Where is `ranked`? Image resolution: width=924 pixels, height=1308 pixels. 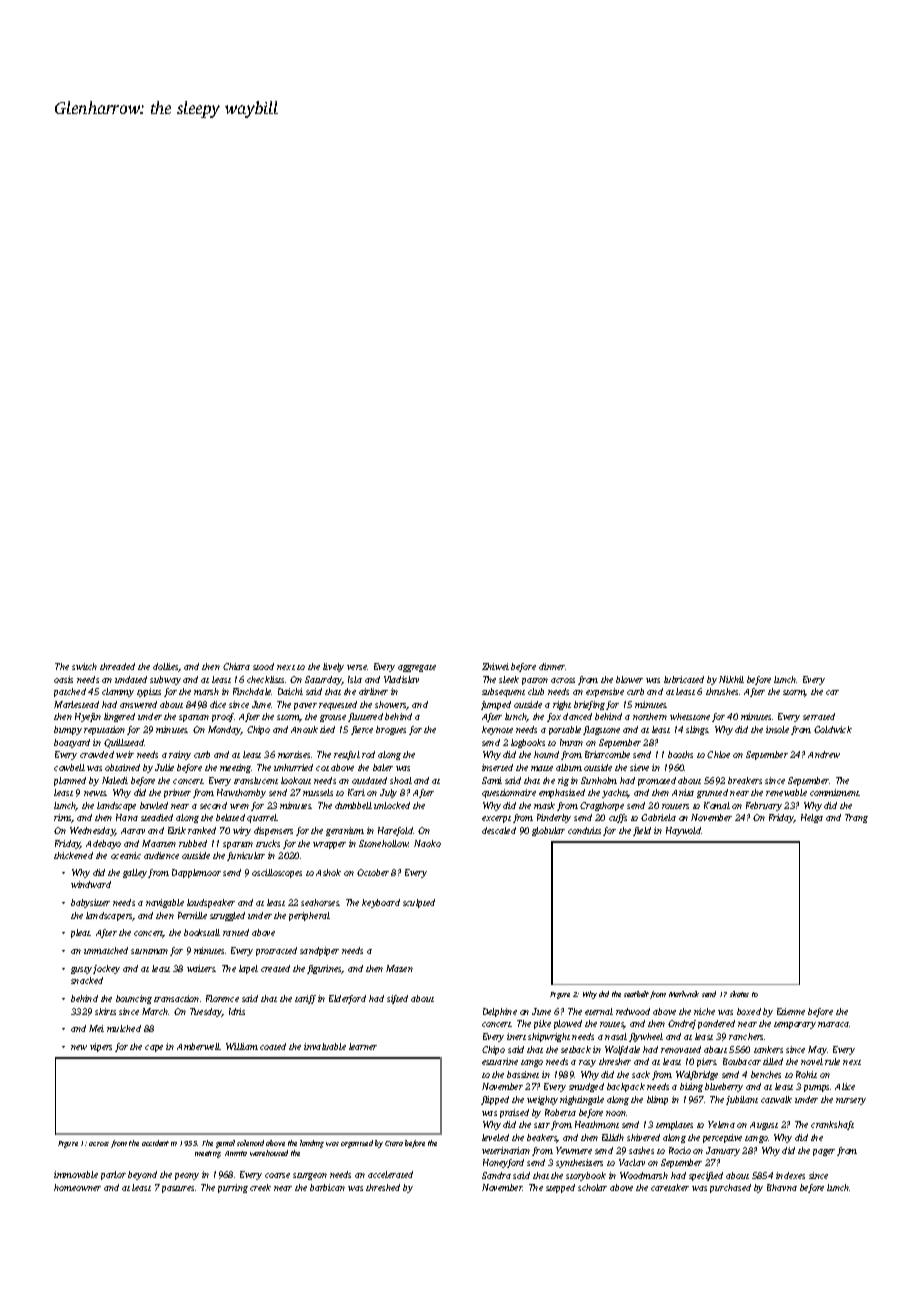 ranked is located at coordinates (202, 830).
